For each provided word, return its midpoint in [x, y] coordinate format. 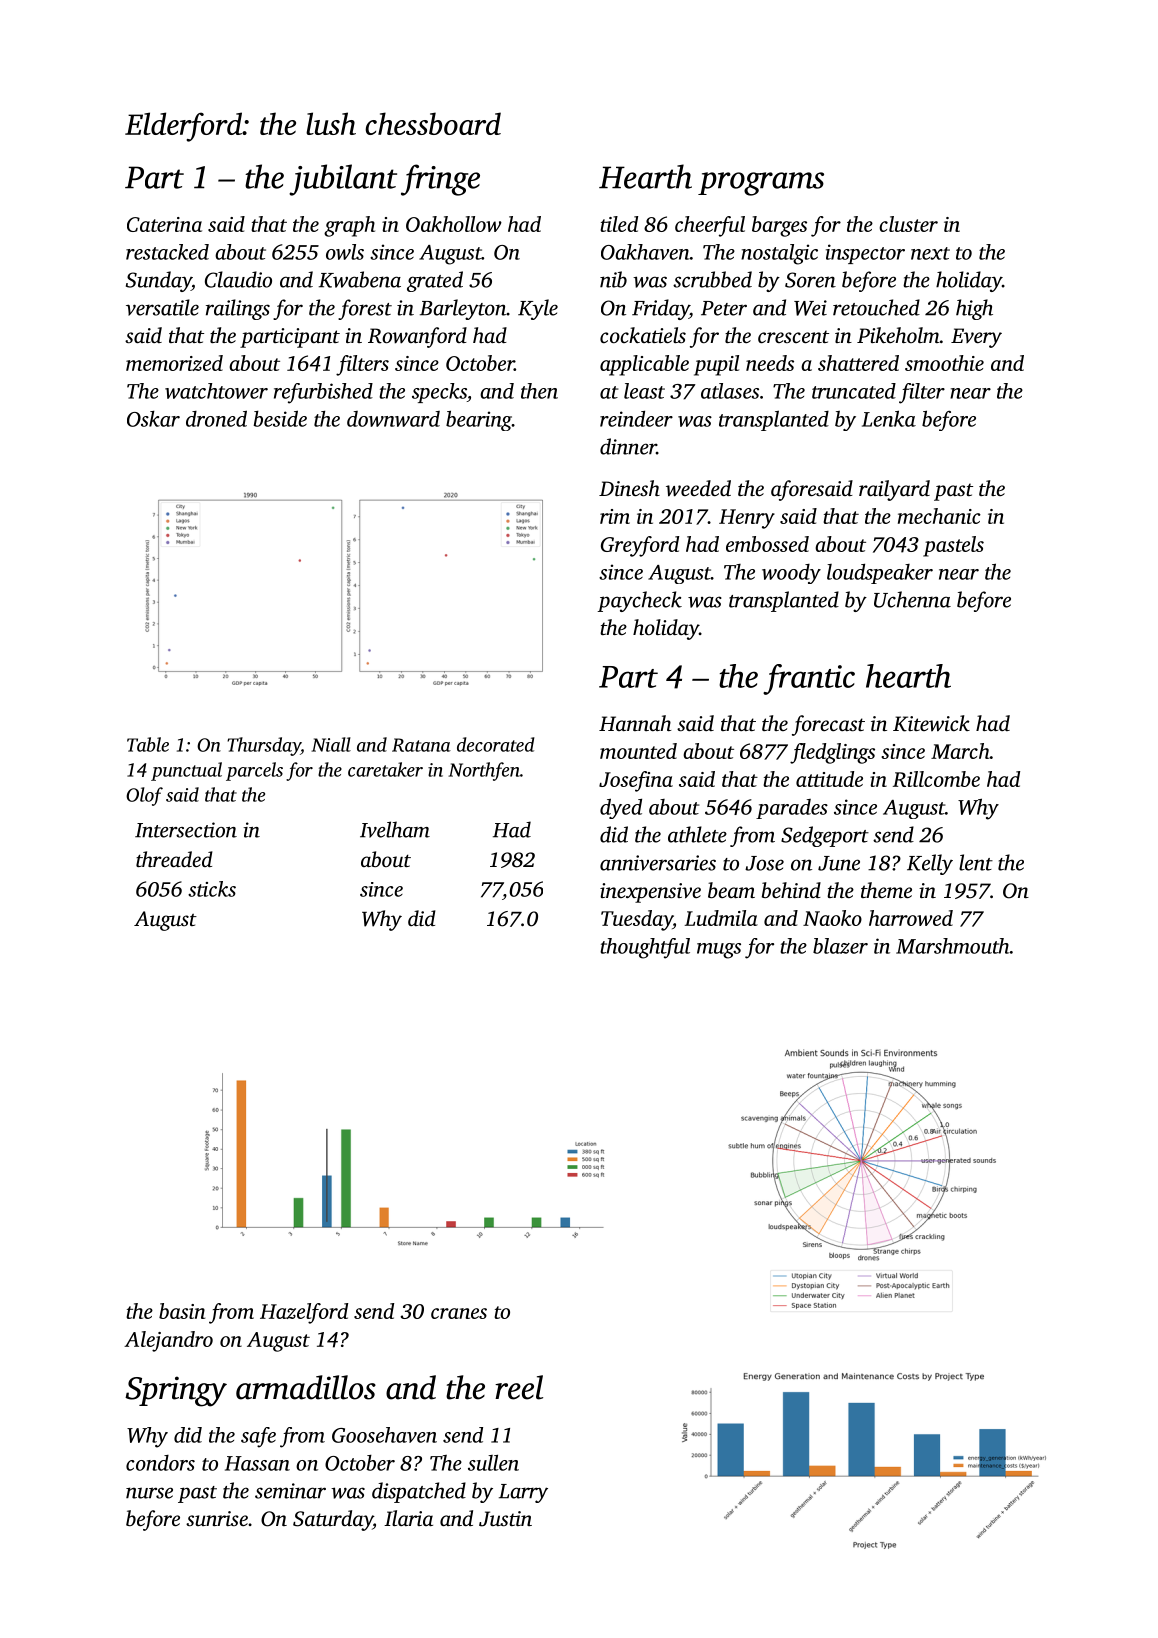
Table [148, 744]
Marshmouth [953, 946]
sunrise [217, 1518]
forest [365, 309]
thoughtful [645, 948]
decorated [496, 744]
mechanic [939, 516]
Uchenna [912, 599]
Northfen [484, 771]
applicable [644, 365]
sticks [212, 889]
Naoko [832, 918]
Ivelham [395, 829]
